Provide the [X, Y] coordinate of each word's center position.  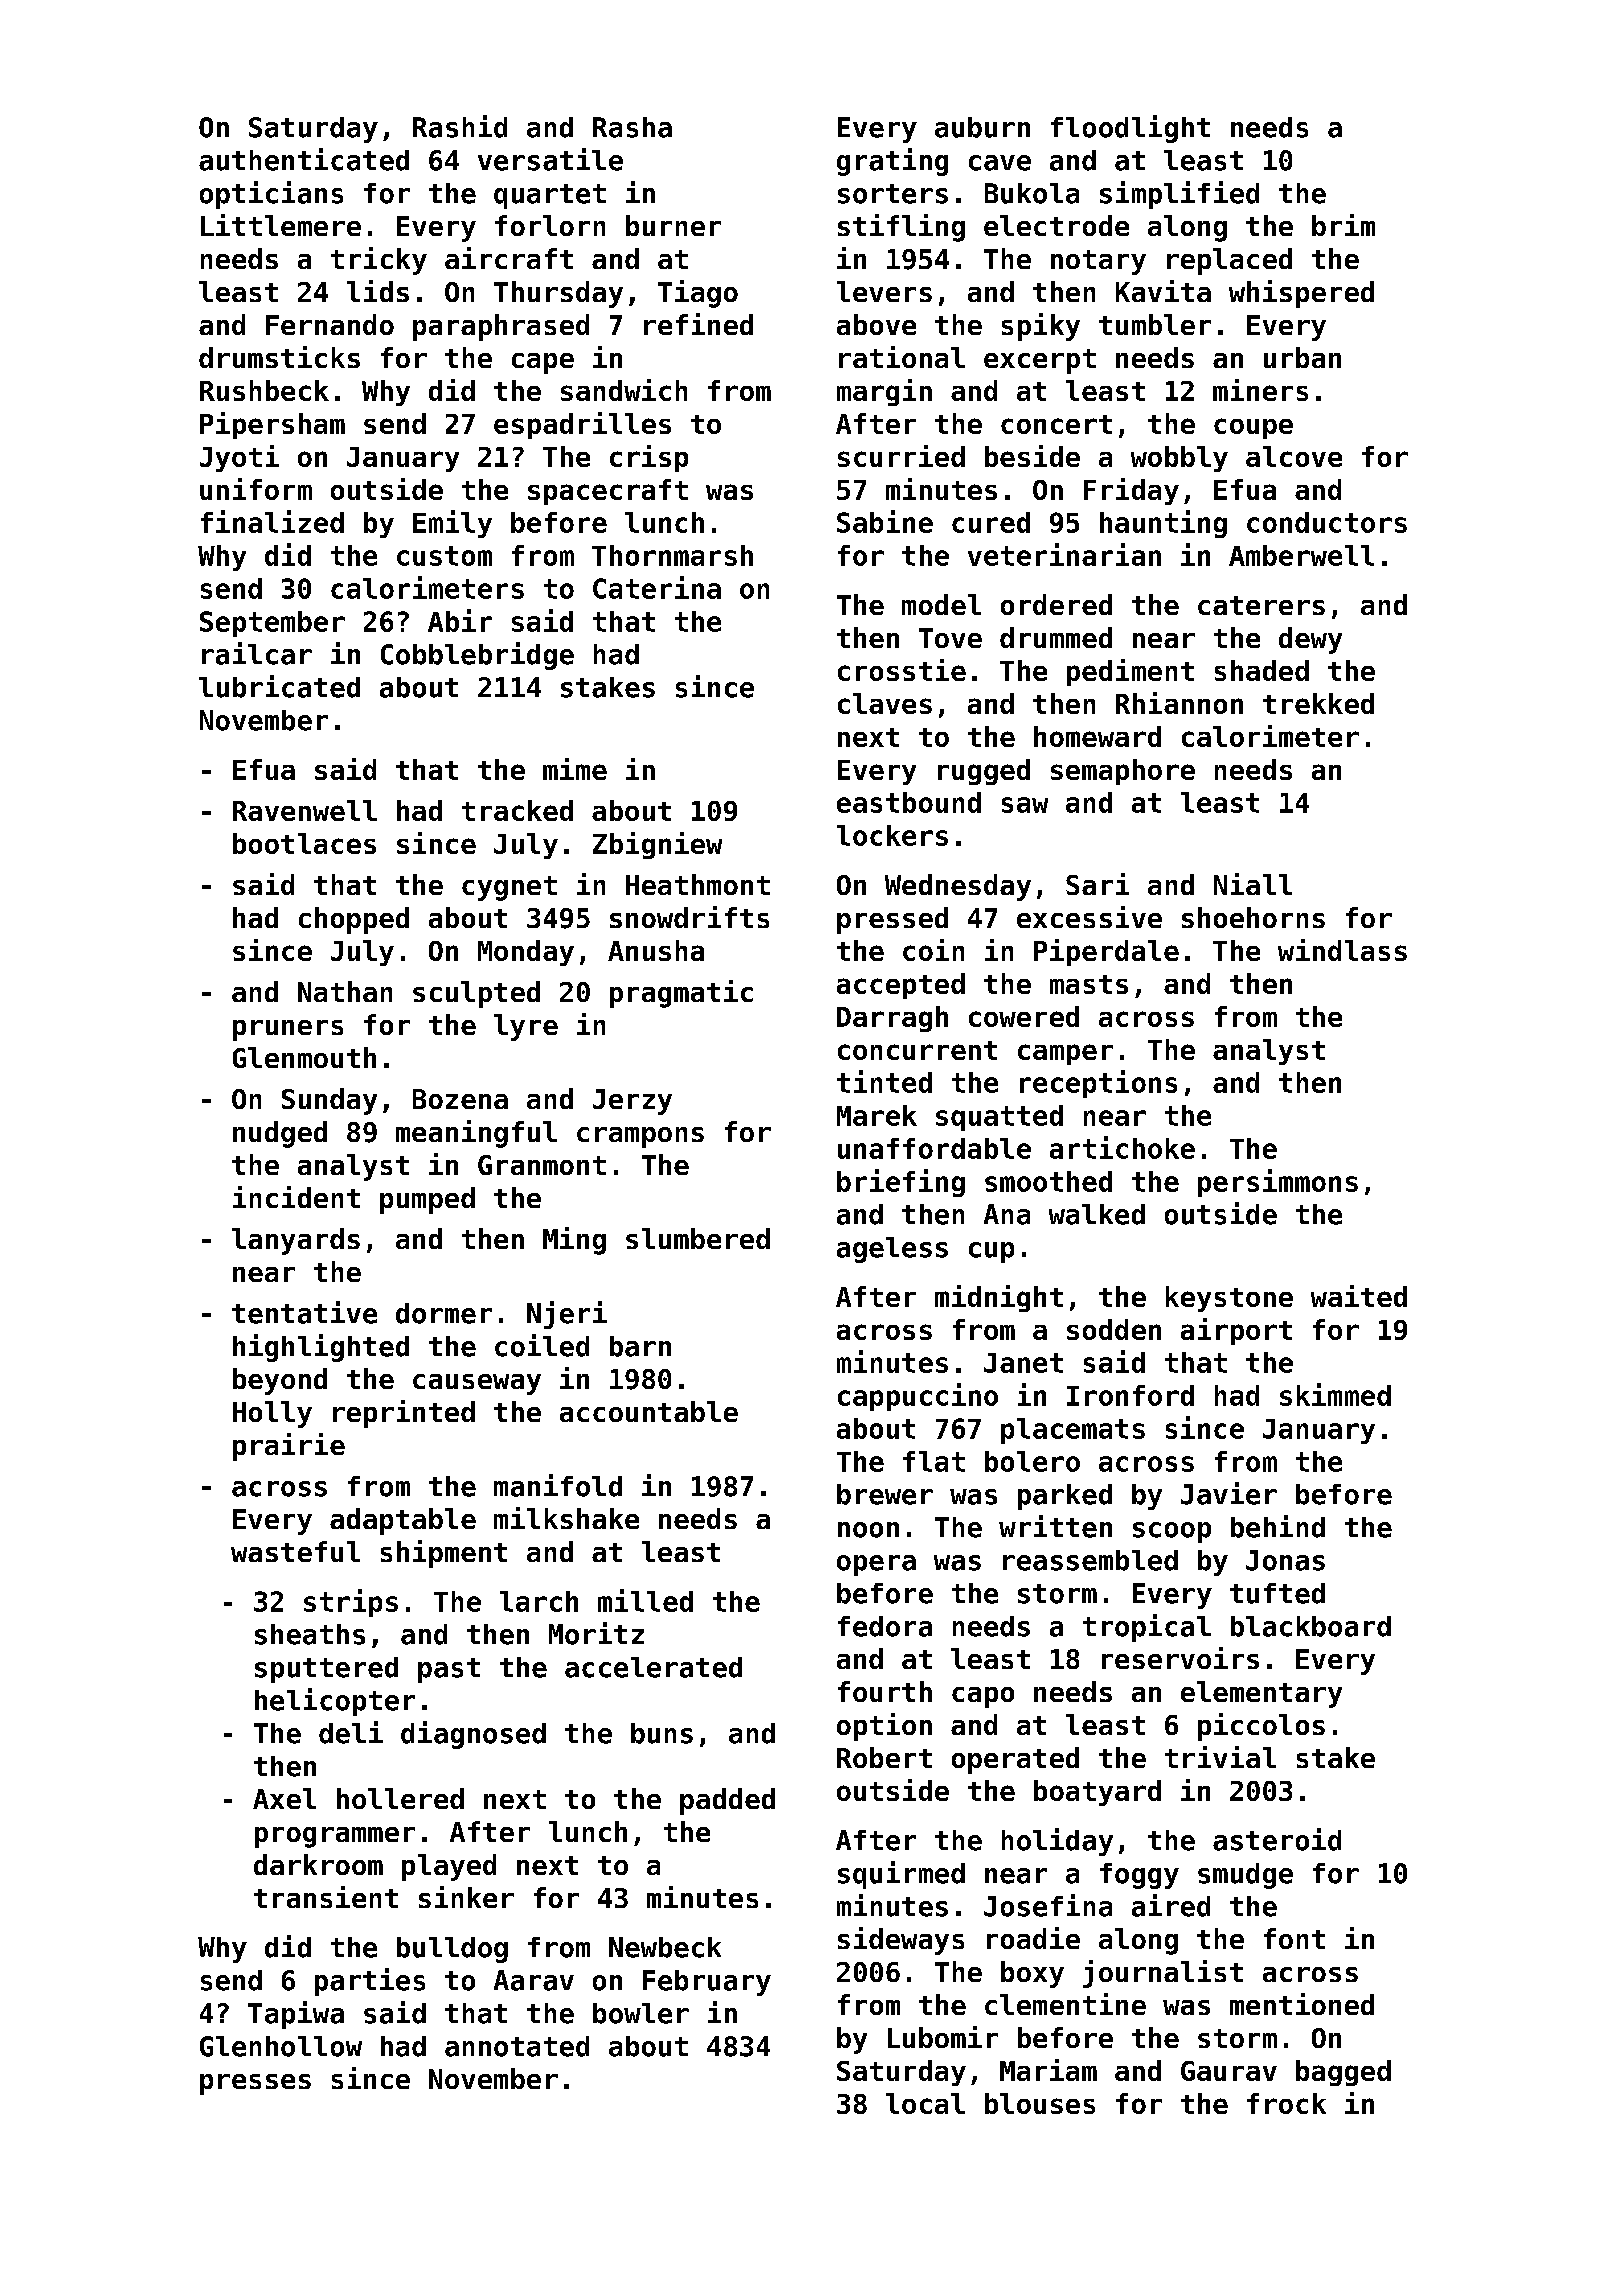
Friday [1131, 491]
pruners [288, 1030]
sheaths [310, 1634]
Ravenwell [305, 810]
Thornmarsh [672, 555]
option [884, 1727]
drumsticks [279, 357]
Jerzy [632, 1102]
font [1294, 1938]
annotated [517, 2046]
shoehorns [1253, 917]
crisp [649, 458]
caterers [1261, 605]
